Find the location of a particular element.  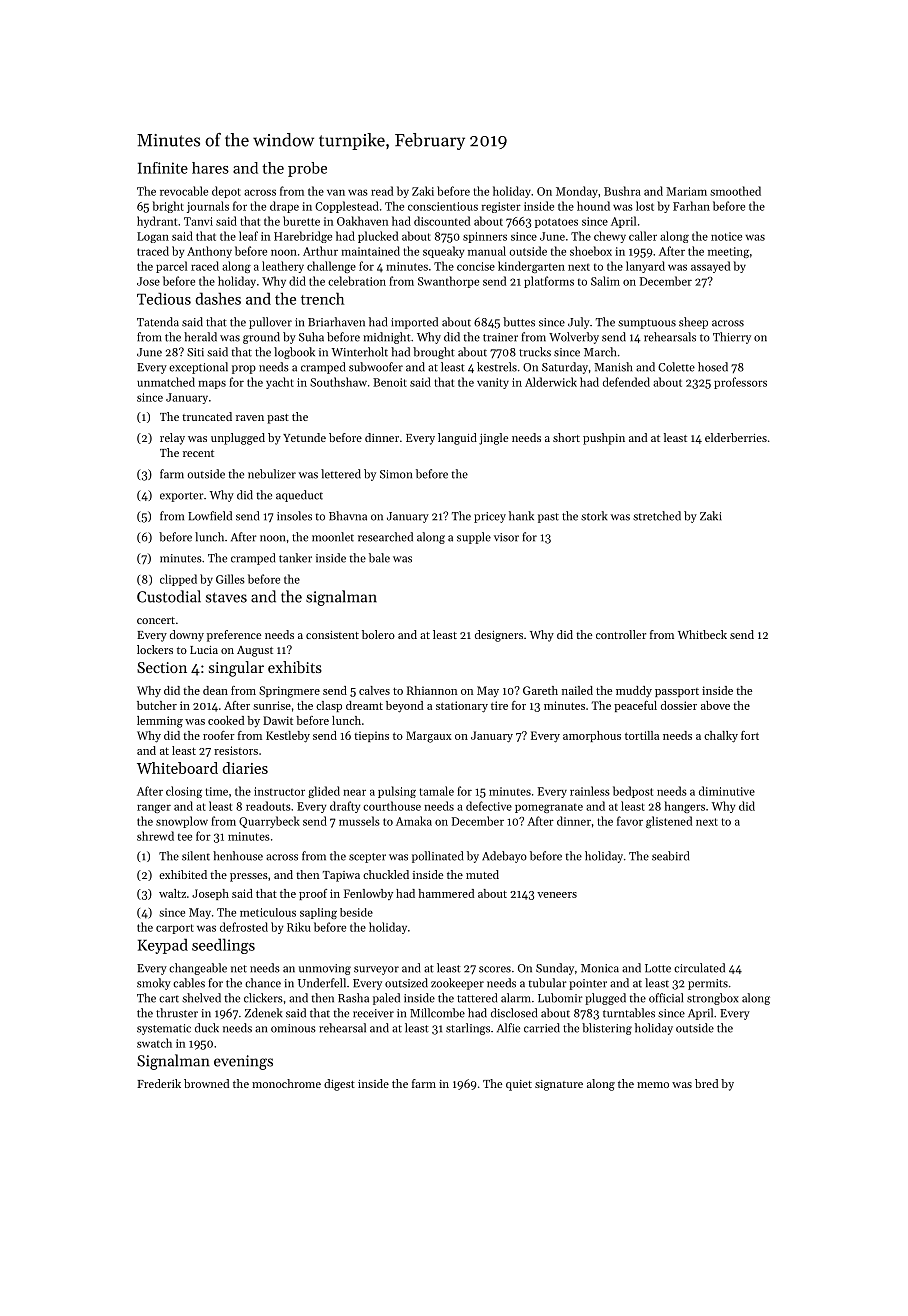

kindergarten is located at coordinates (531, 267).
